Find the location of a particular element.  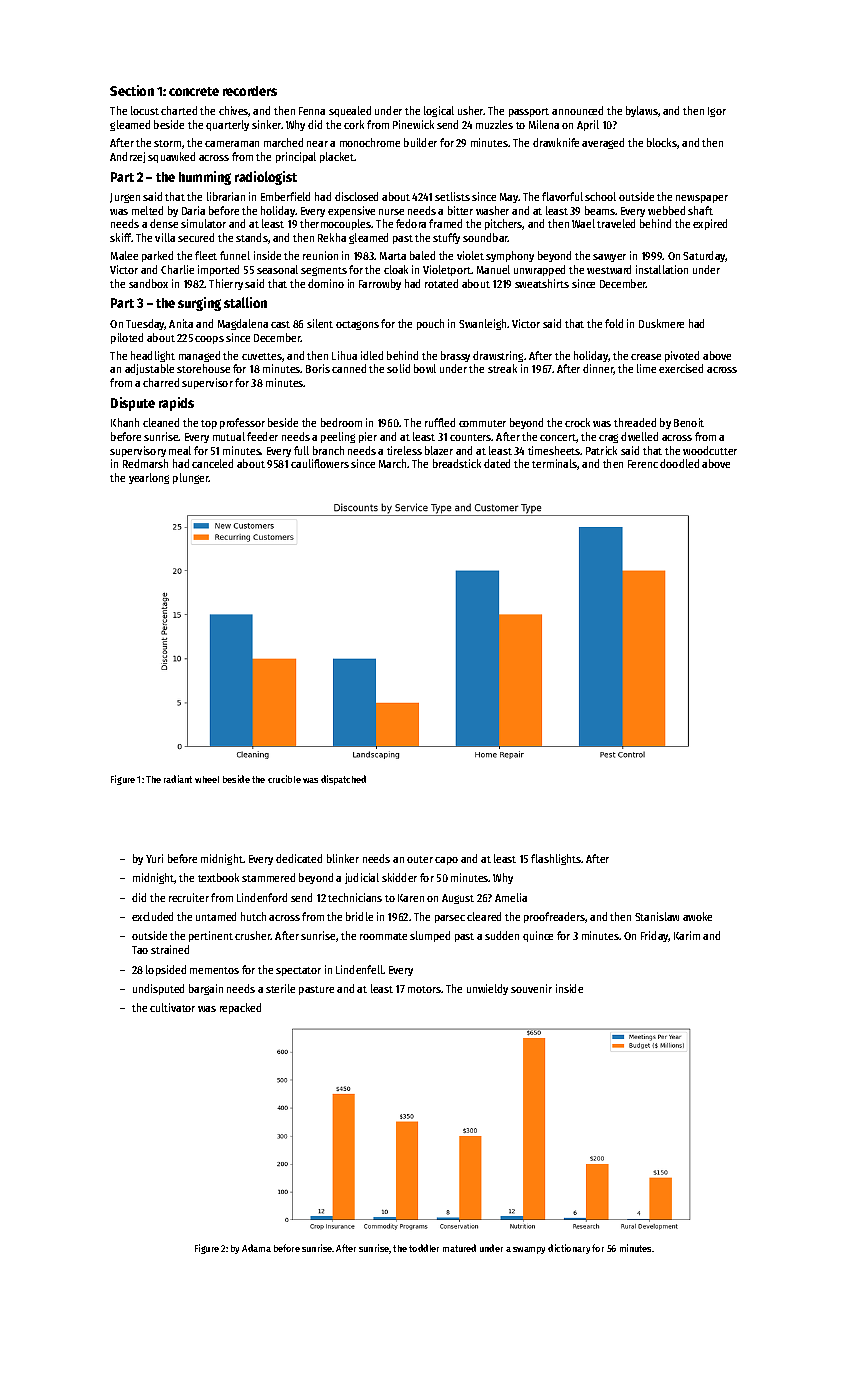

Adama is located at coordinates (256, 1248).
